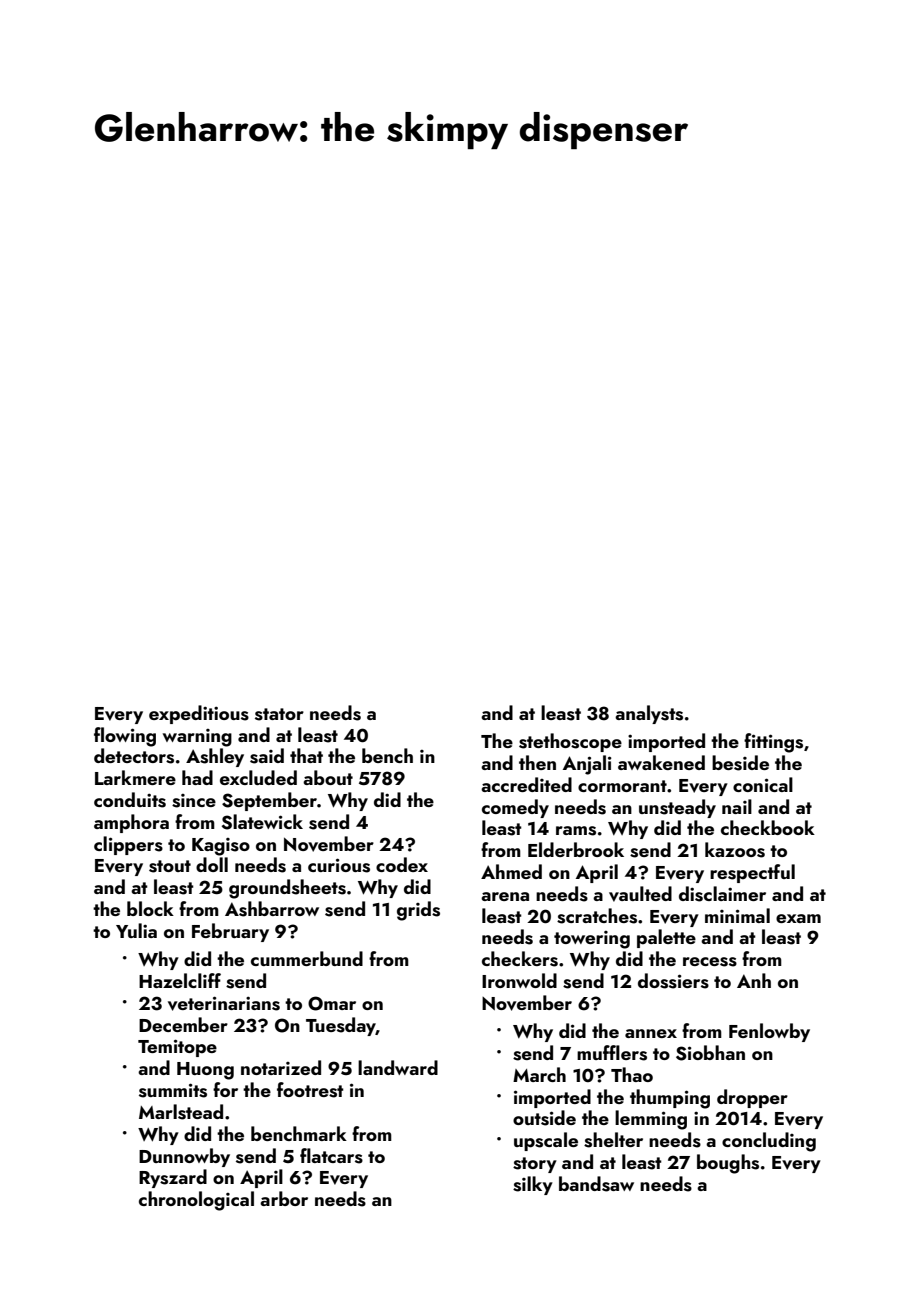  Describe the element at coordinates (328, 777) in the screenshot. I see `about` at that location.
